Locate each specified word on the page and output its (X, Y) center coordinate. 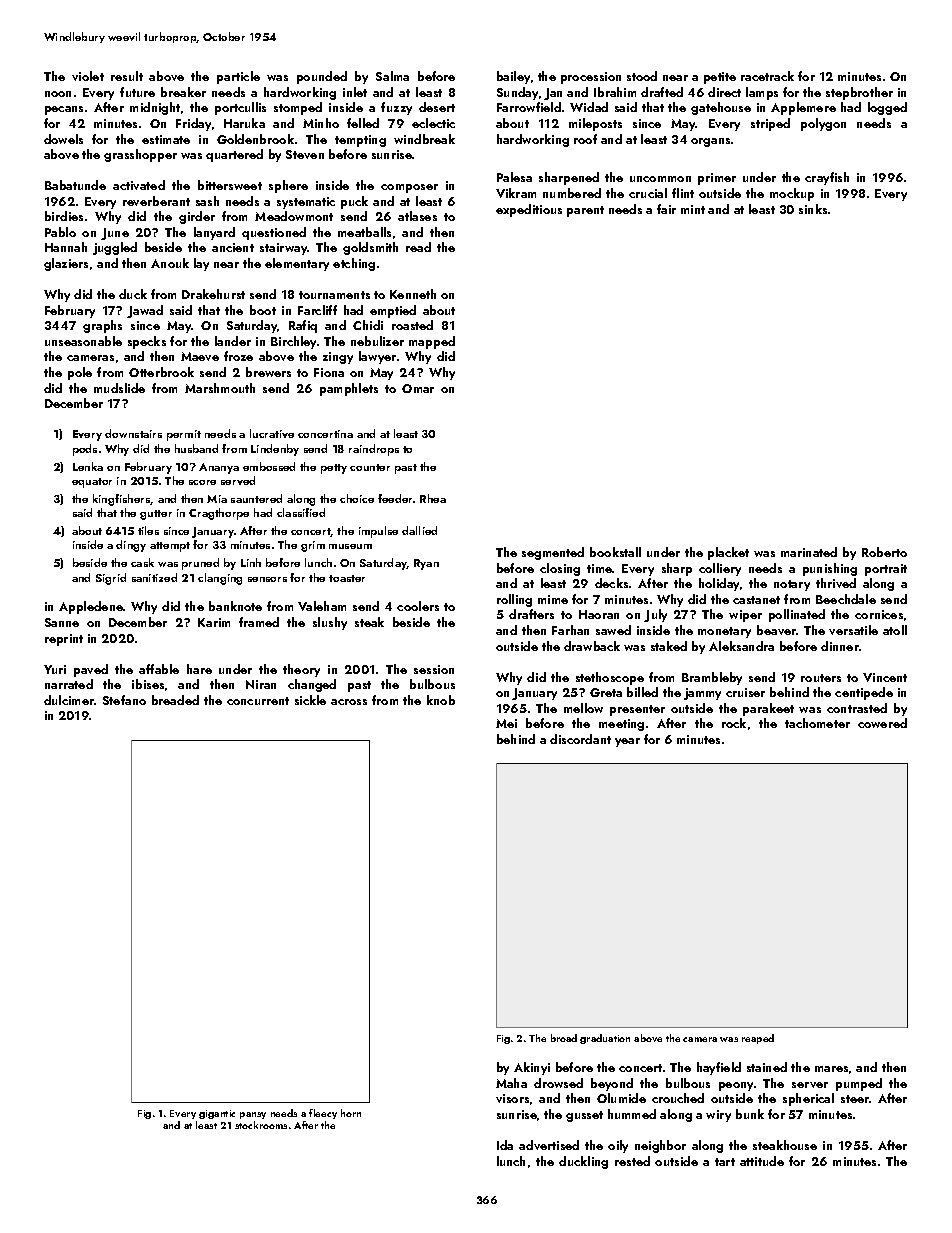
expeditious (529, 210)
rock (734, 723)
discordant (580, 739)
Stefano (124, 700)
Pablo (60, 232)
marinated (809, 552)
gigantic (217, 1114)
